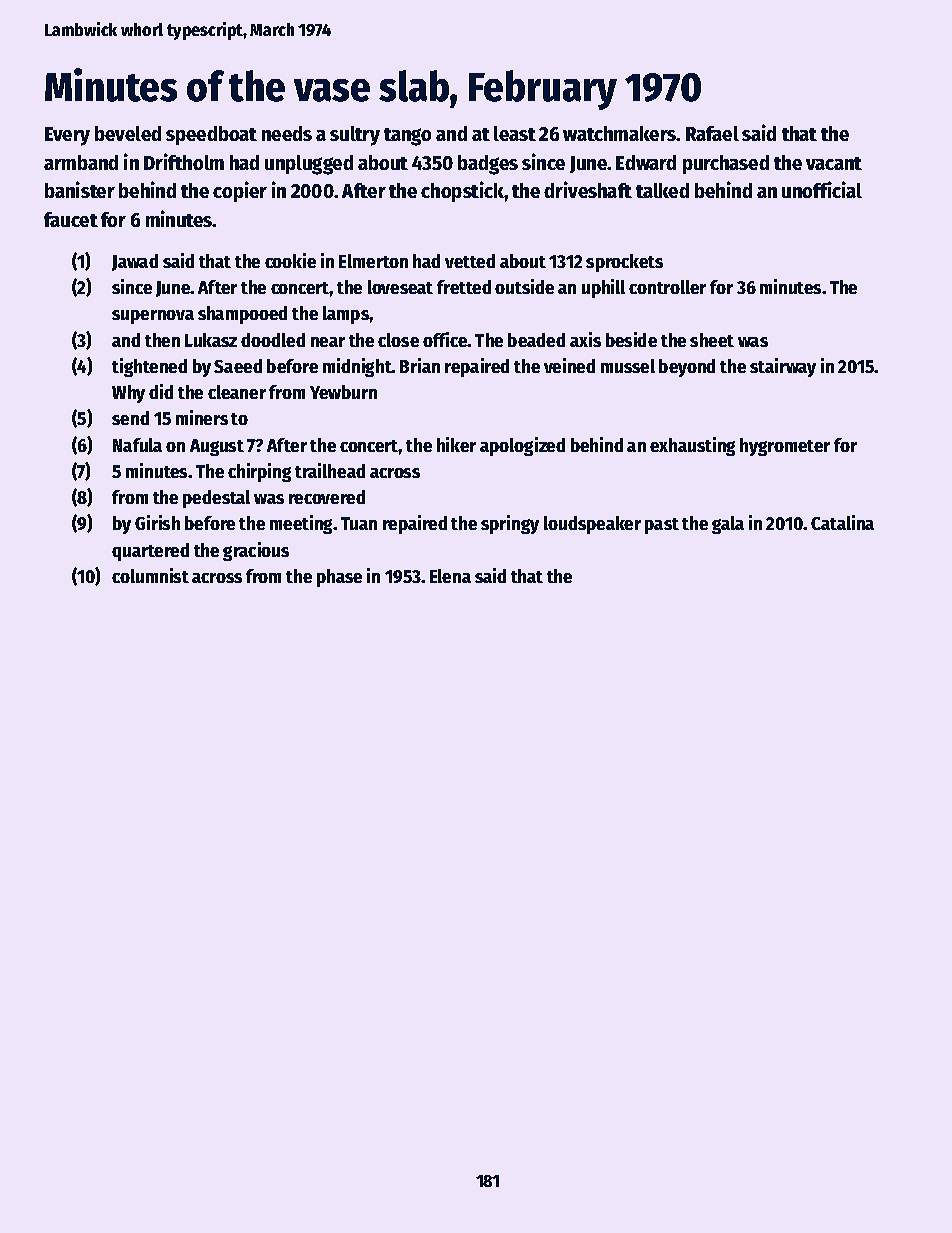 Image resolution: width=952 pixels, height=1233 pixels. I want to click on office, so click(445, 339).
